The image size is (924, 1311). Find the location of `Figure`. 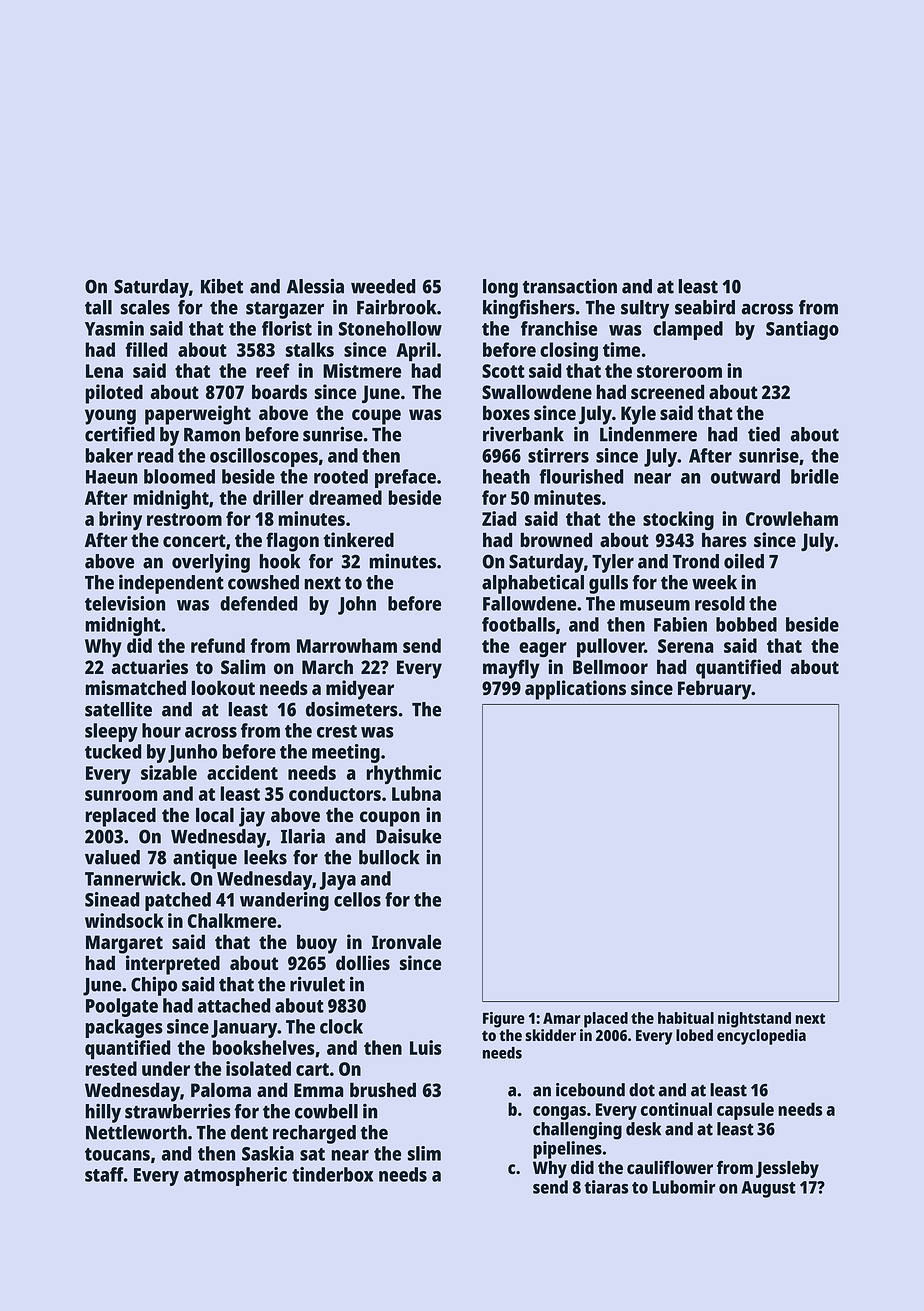

Figure is located at coordinates (504, 1020).
